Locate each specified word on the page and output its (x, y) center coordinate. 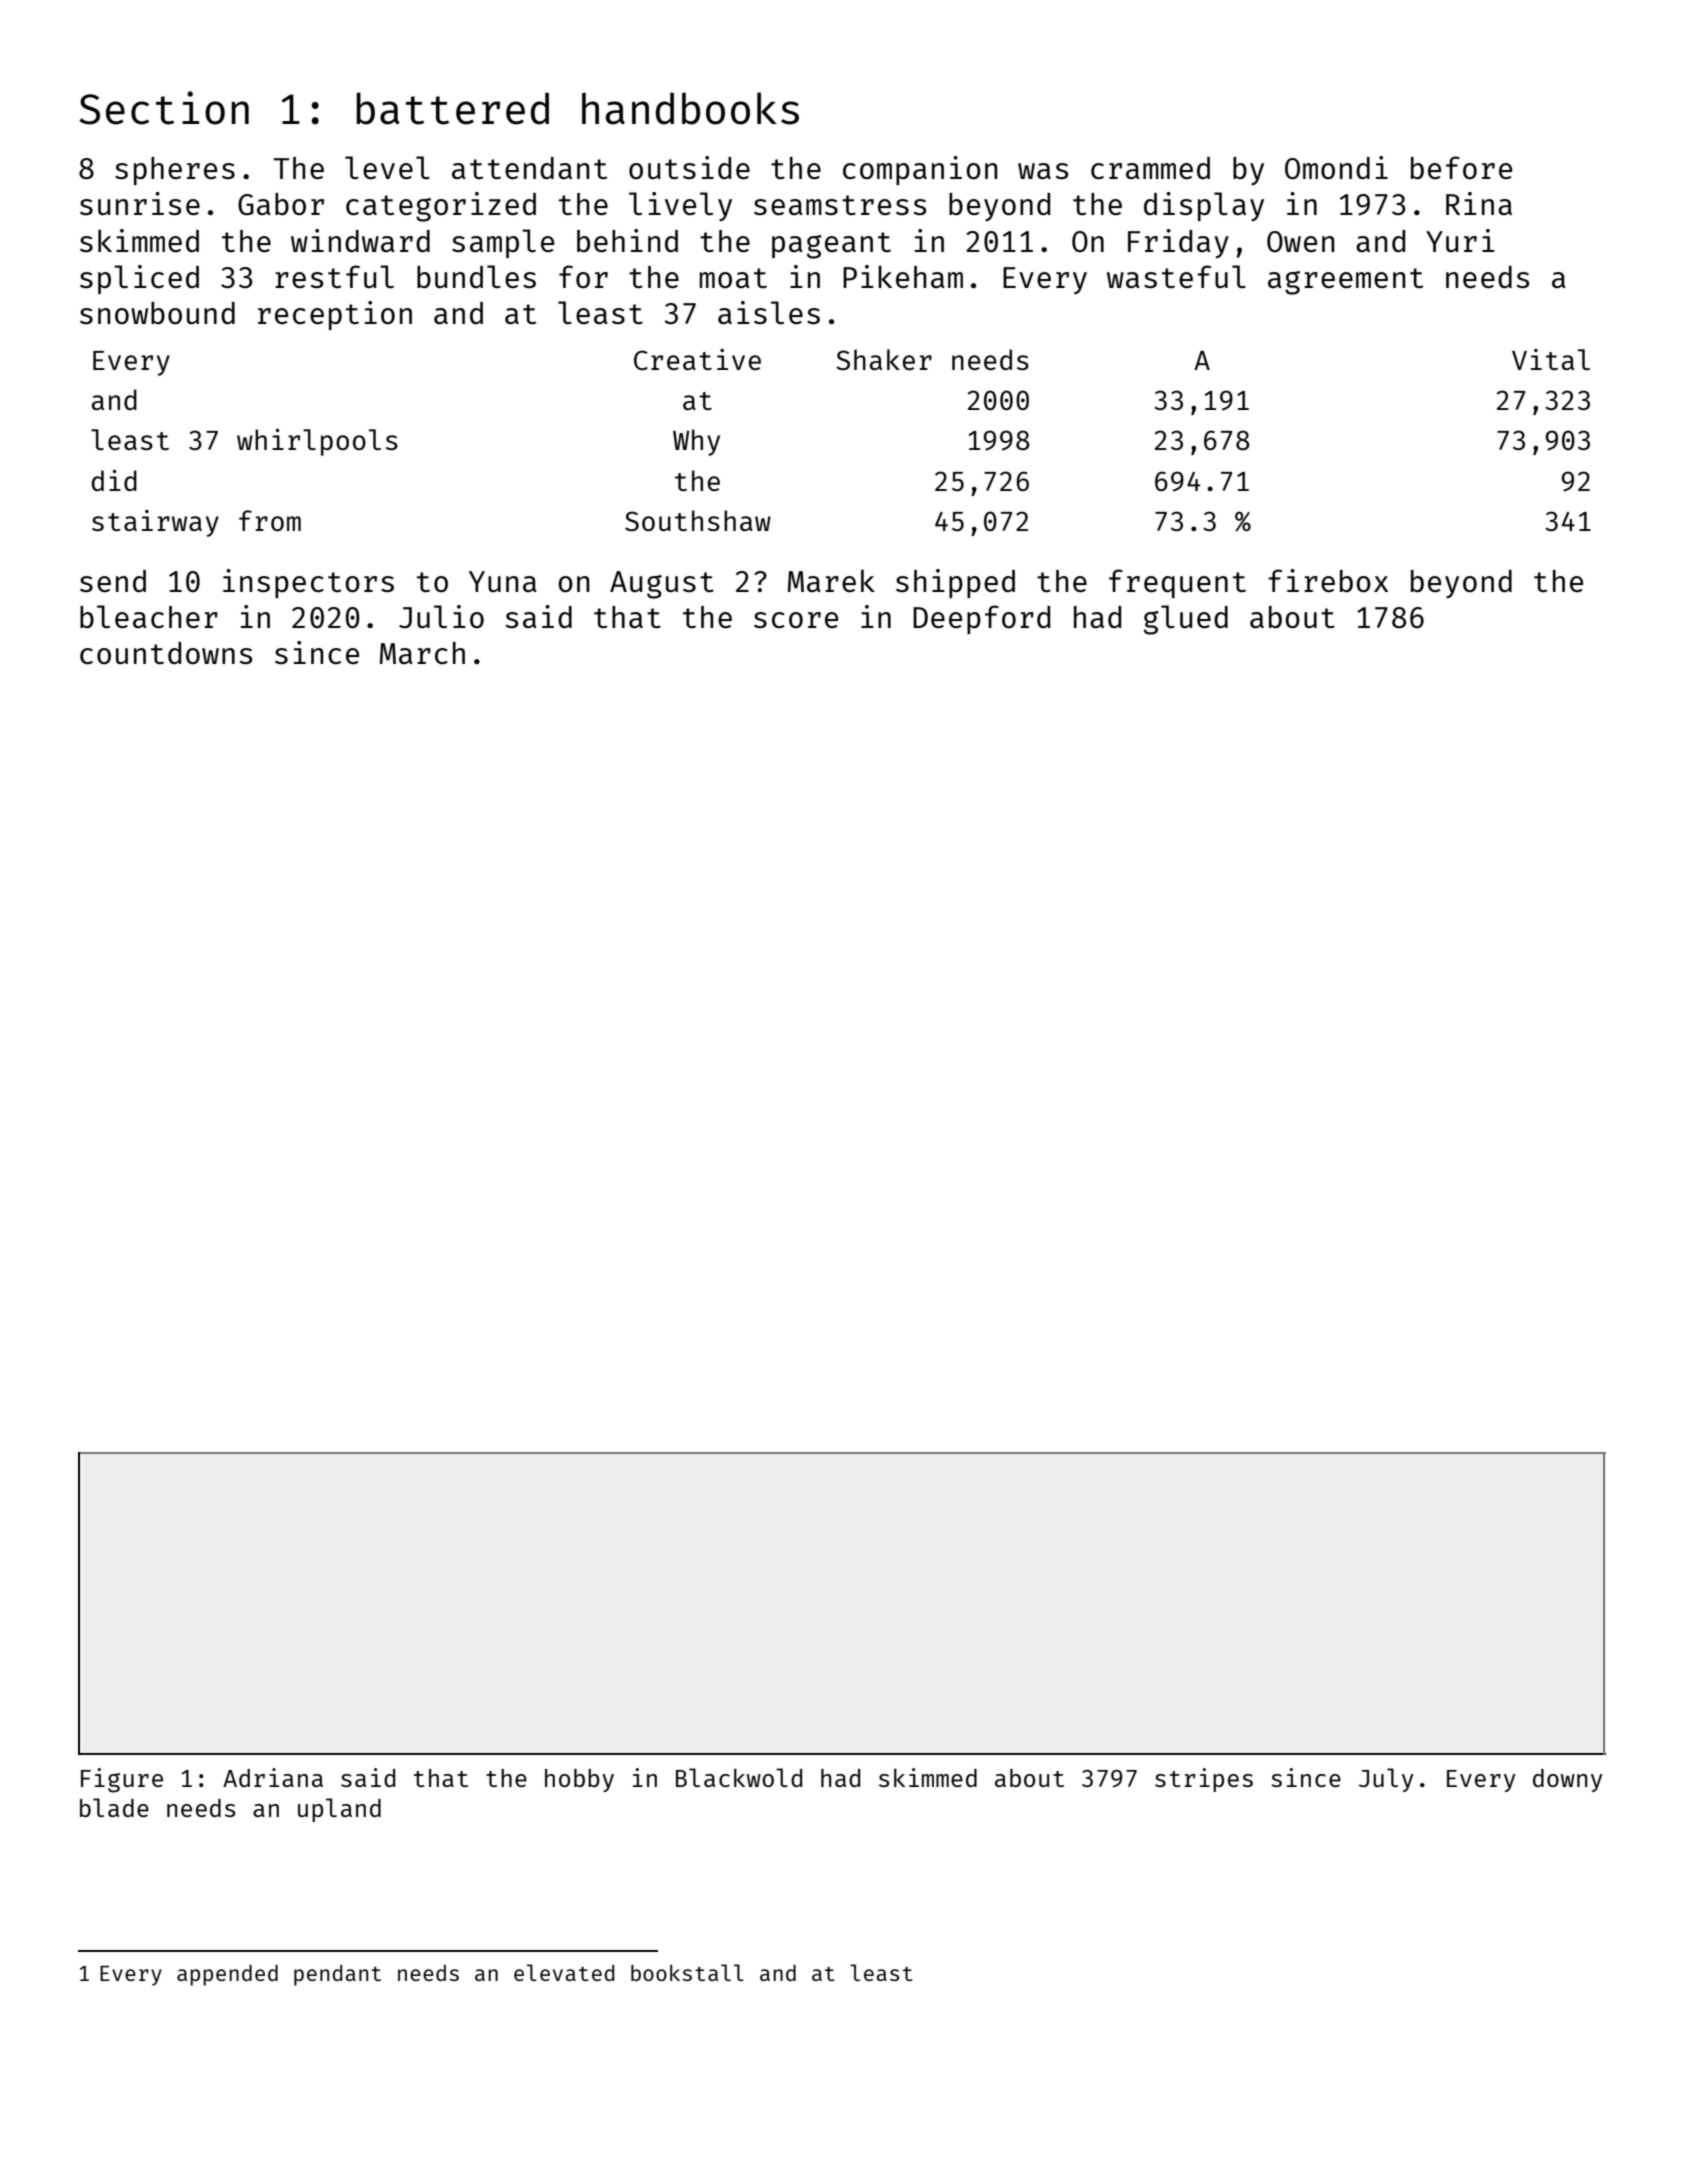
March (422, 653)
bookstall (687, 1972)
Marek (831, 580)
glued (1186, 620)
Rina (1479, 203)
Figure (122, 1780)
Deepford (981, 619)
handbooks (690, 108)
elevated (564, 1972)
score (796, 620)
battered (452, 108)
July (1386, 1780)
